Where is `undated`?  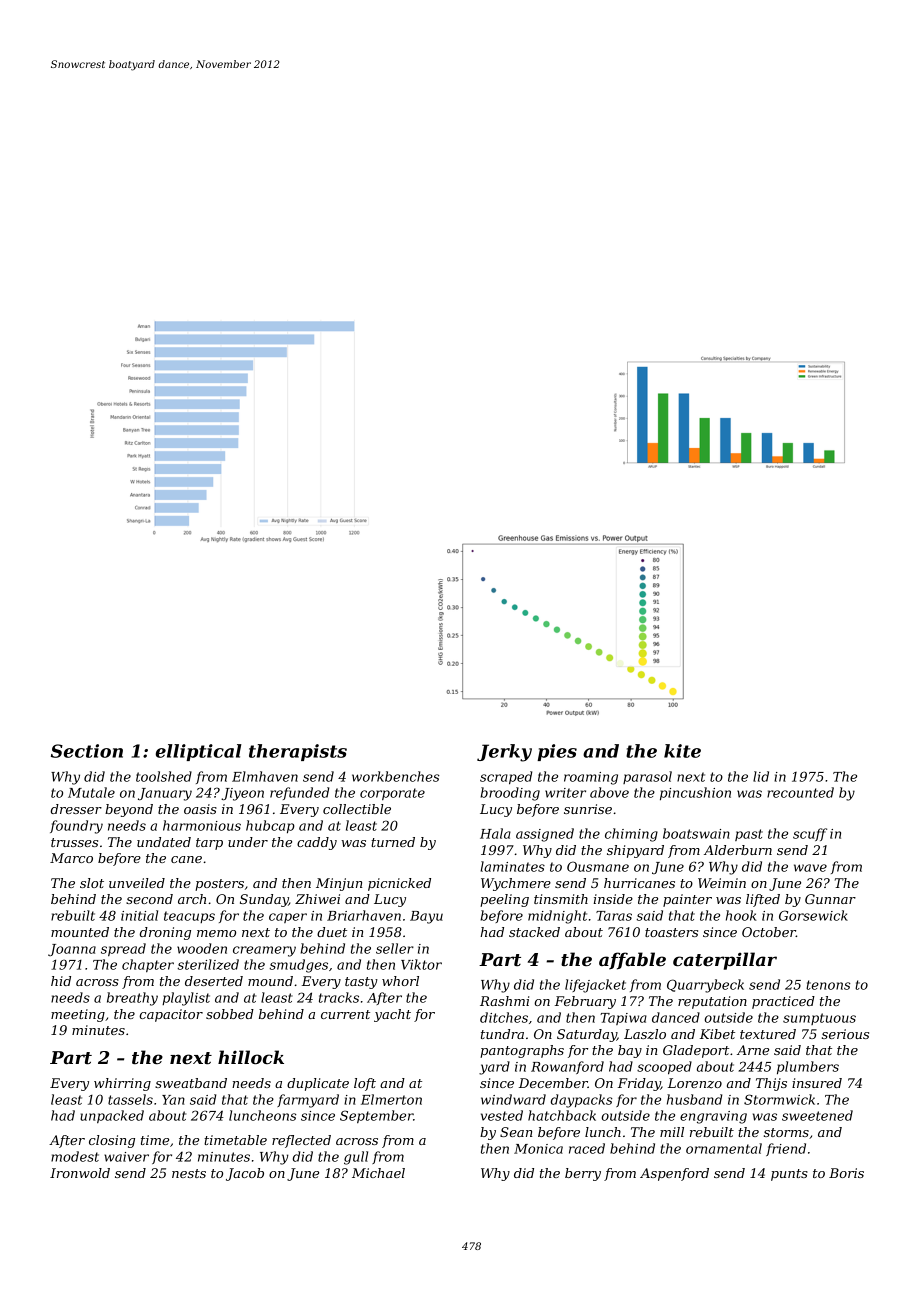 undated is located at coordinates (164, 842).
